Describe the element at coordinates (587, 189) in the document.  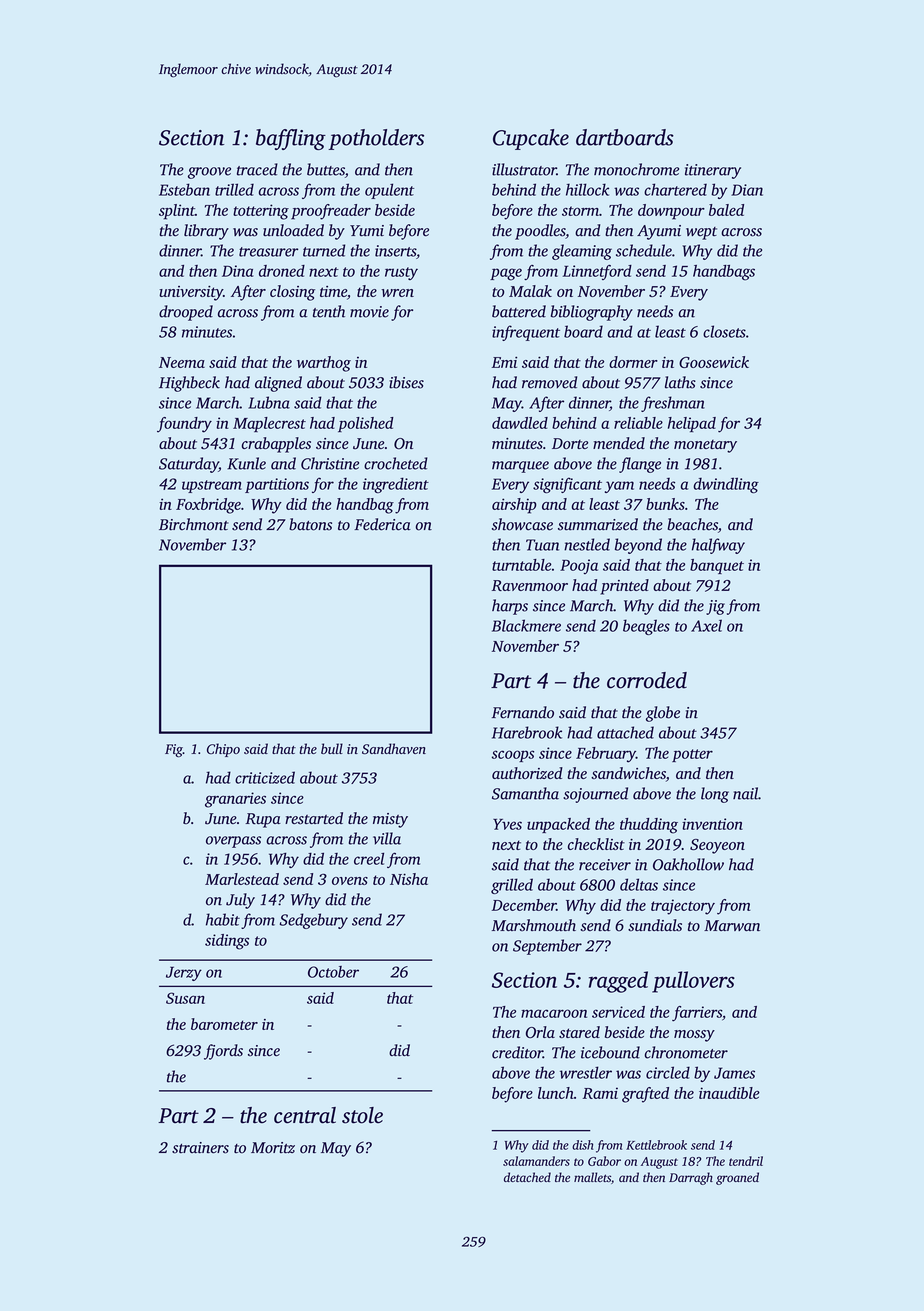
I see `hillock` at that location.
